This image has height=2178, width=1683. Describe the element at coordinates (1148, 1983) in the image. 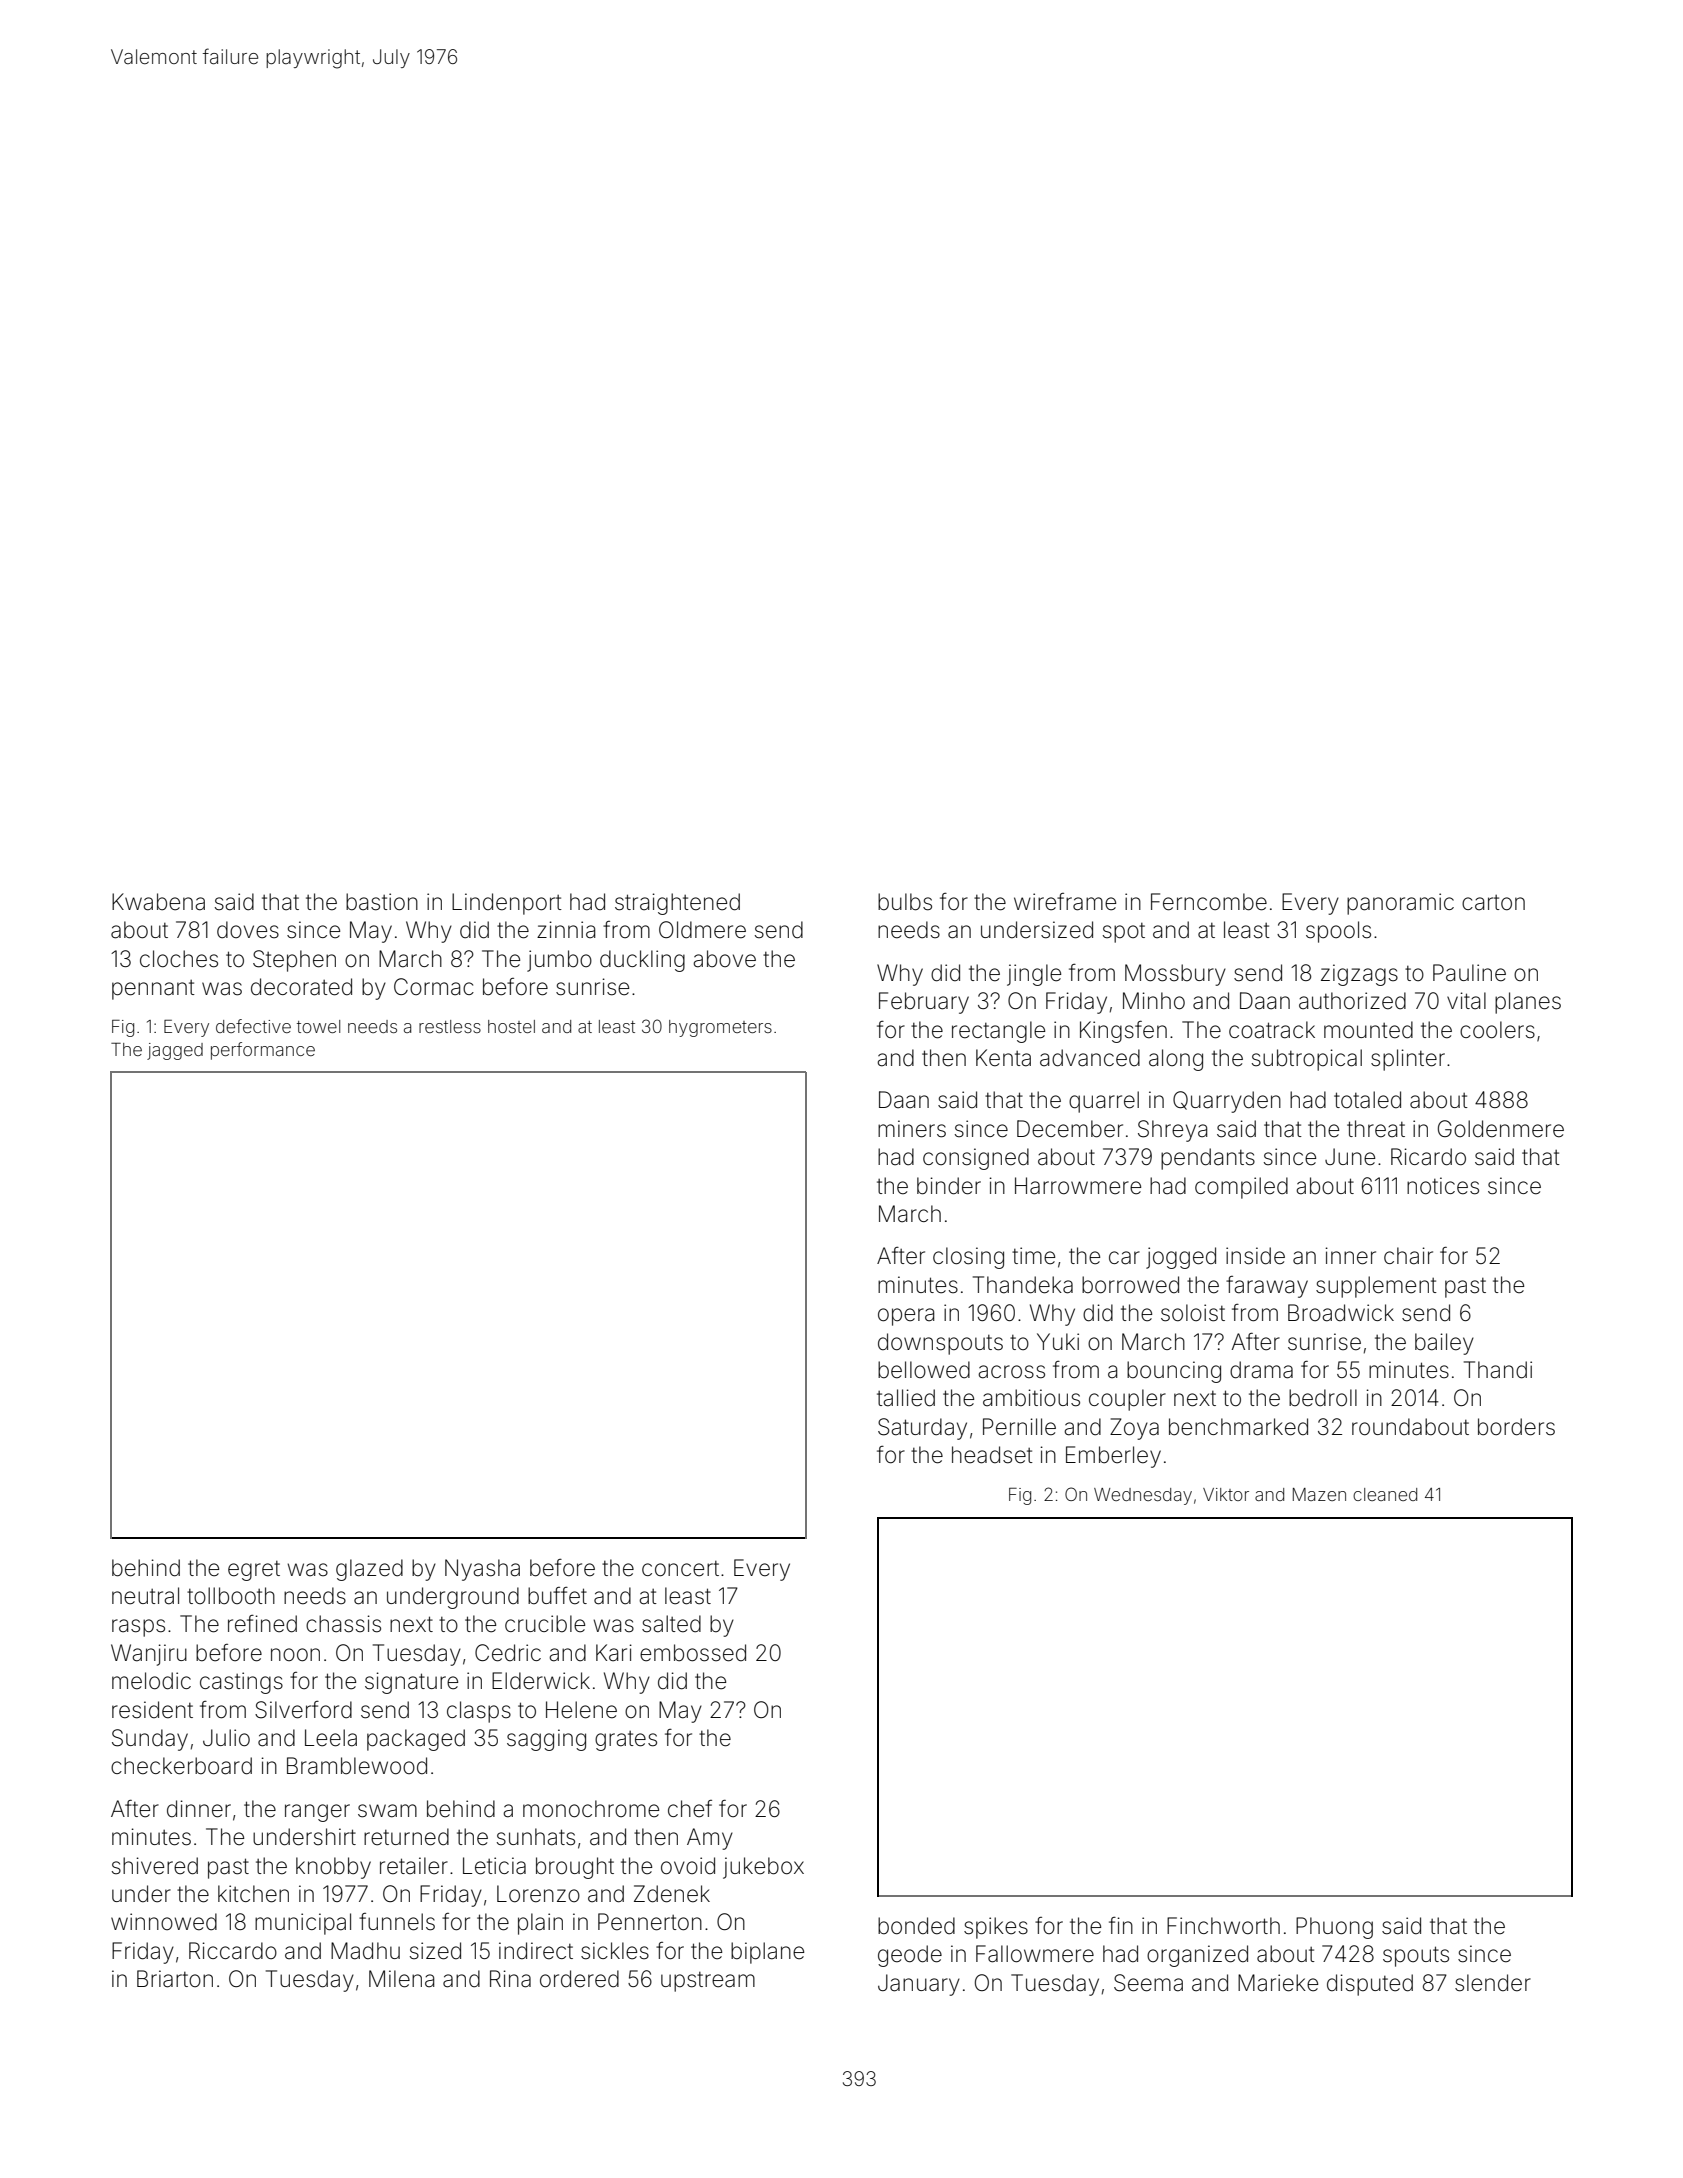

I see `Seema` at that location.
